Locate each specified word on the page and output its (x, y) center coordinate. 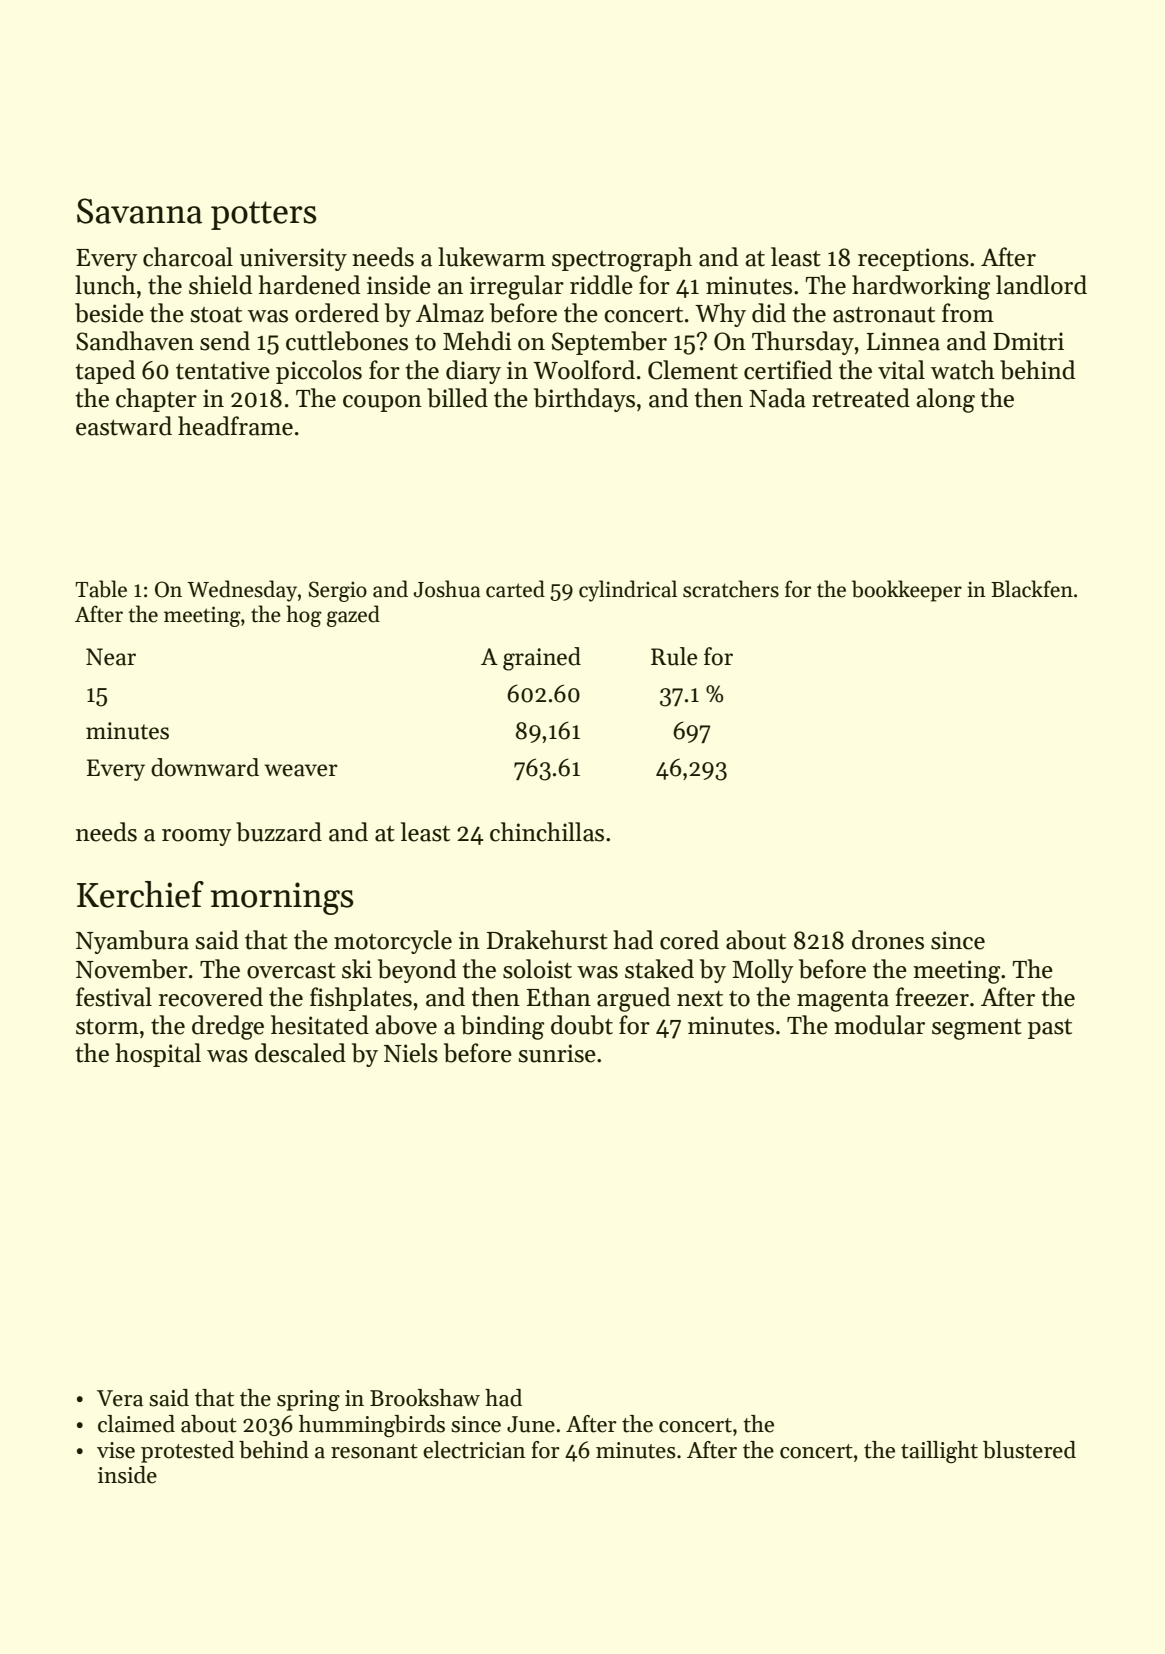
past (1050, 1029)
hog (304, 616)
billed (457, 398)
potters (264, 215)
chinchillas (547, 832)
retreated (861, 398)
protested (187, 1452)
